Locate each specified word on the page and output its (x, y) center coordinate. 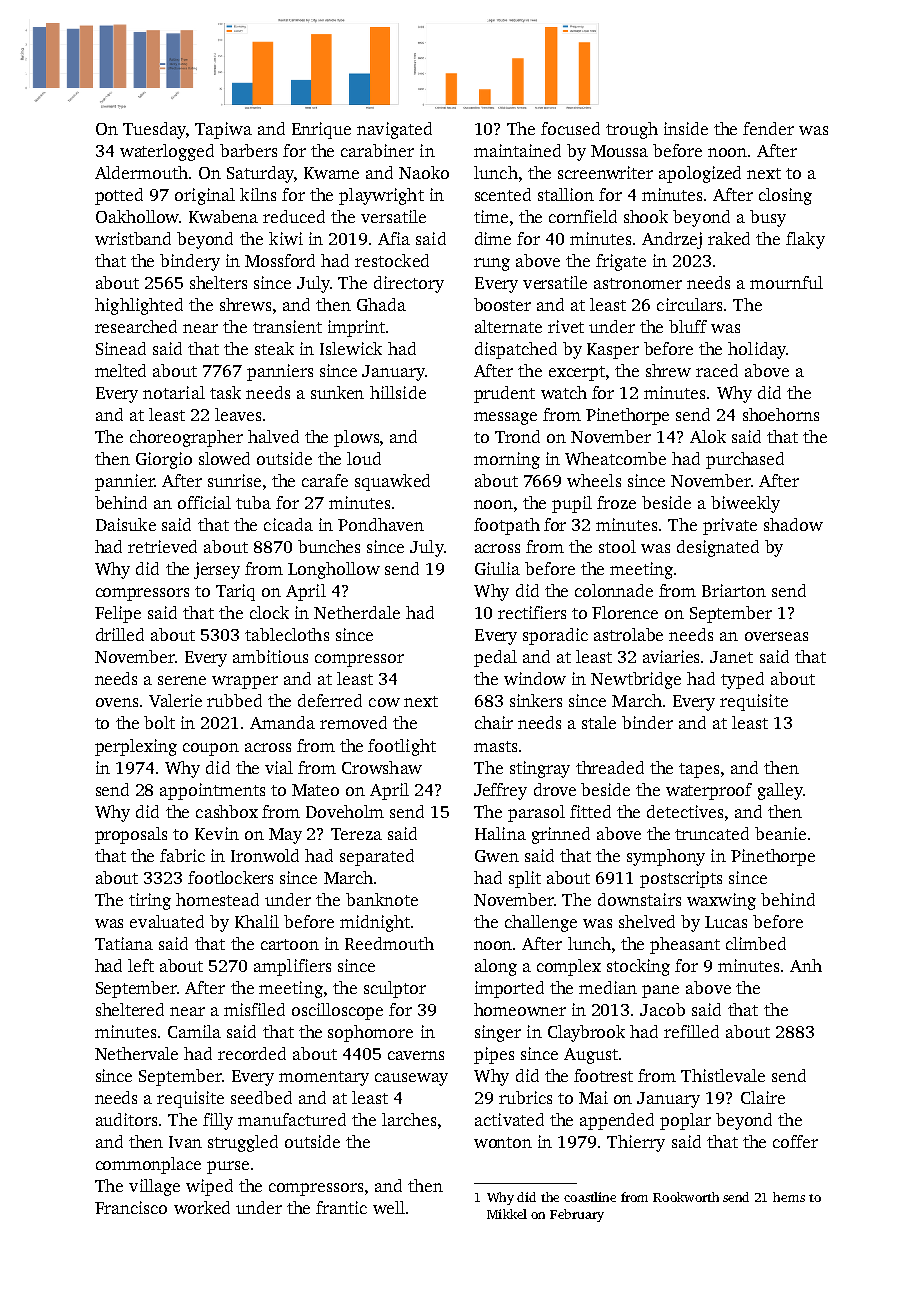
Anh (806, 965)
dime (493, 238)
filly (218, 1121)
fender (768, 128)
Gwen (497, 856)
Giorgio (164, 460)
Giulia (497, 568)
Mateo (315, 790)
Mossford (280, 260)
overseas (776, 636)
